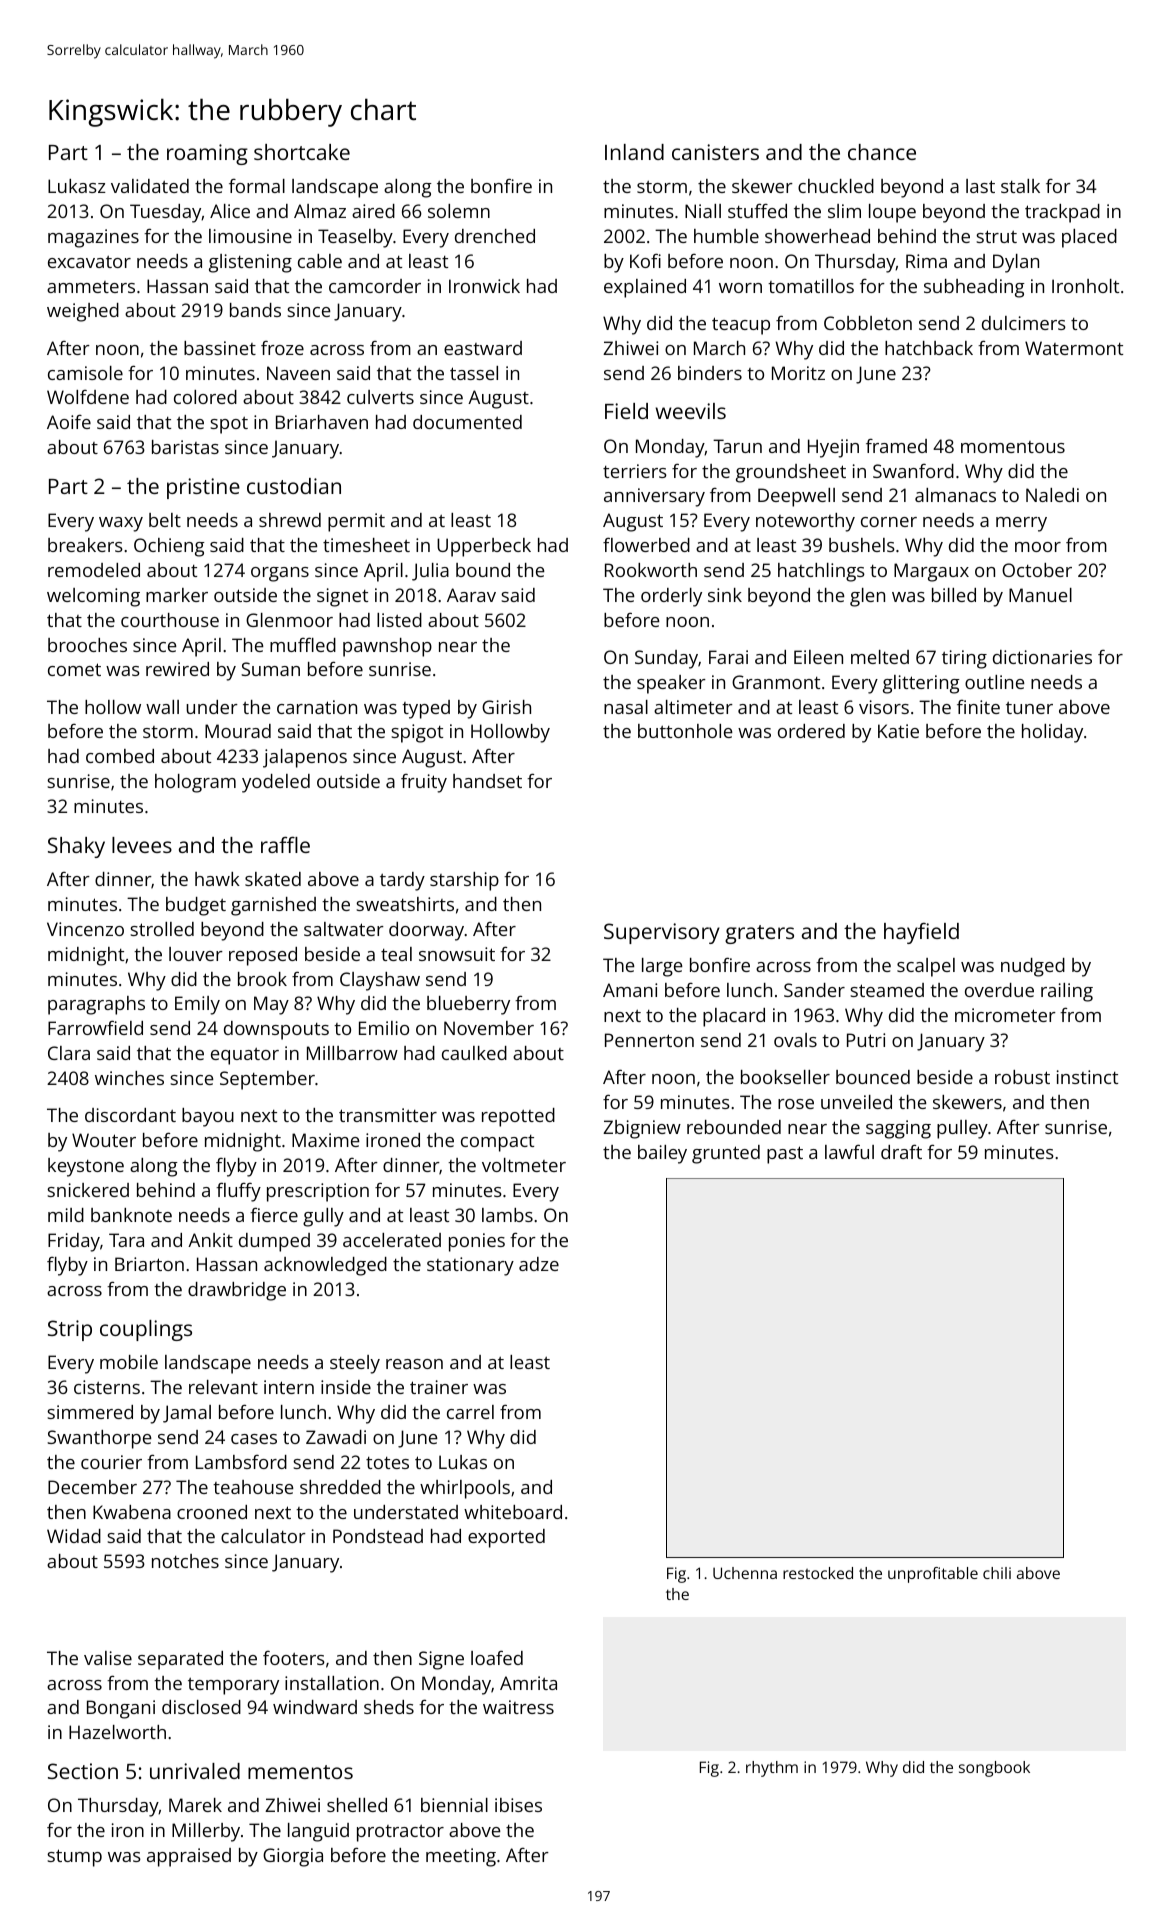  Describe the element at coordinates (817, 236) in the screenshot. I see `showerhead` at that location.
